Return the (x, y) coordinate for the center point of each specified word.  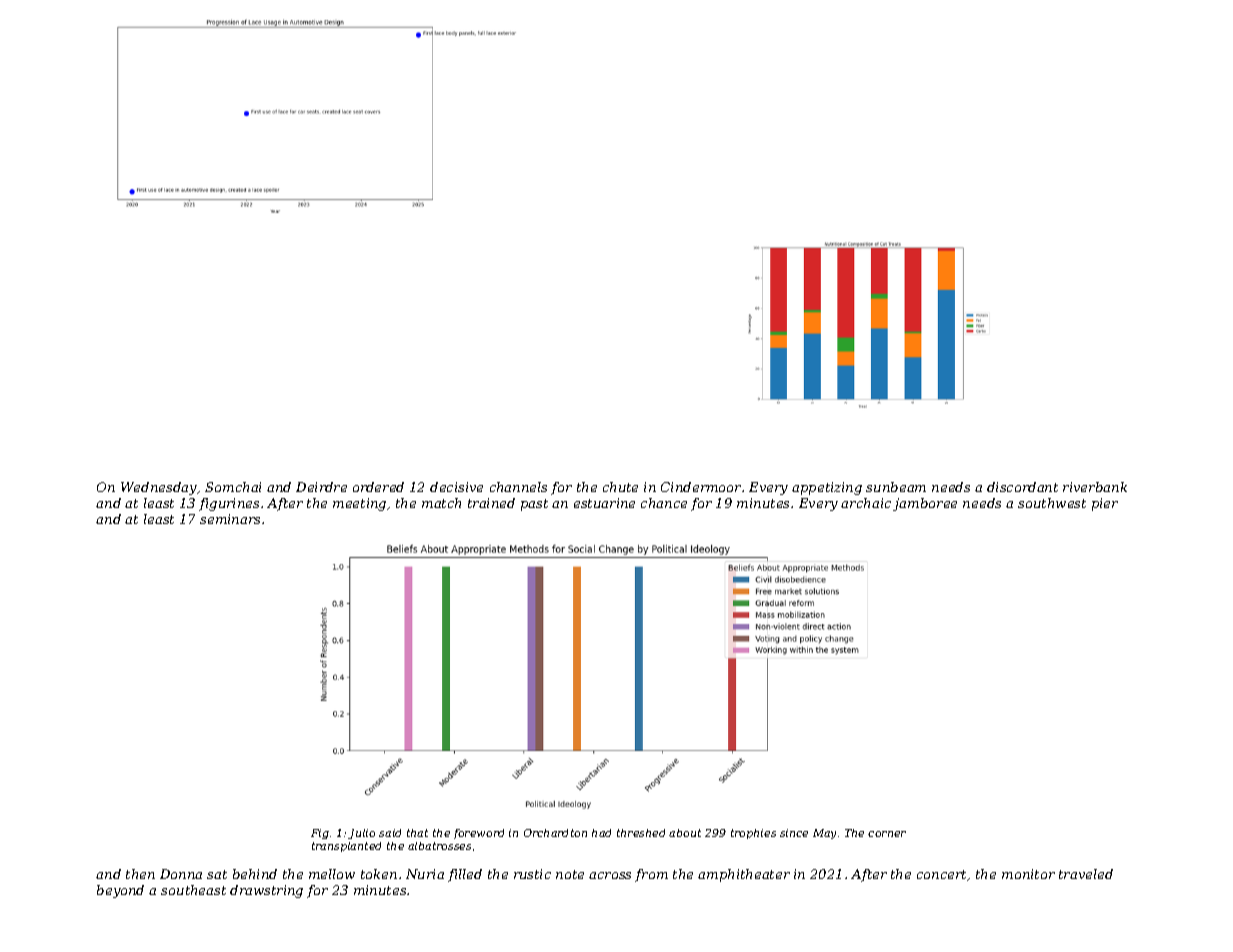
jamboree (925, 504)
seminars (230, 519)
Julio (361, 834)
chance (664, 503)
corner (887, 834)
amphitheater (744, 875)
